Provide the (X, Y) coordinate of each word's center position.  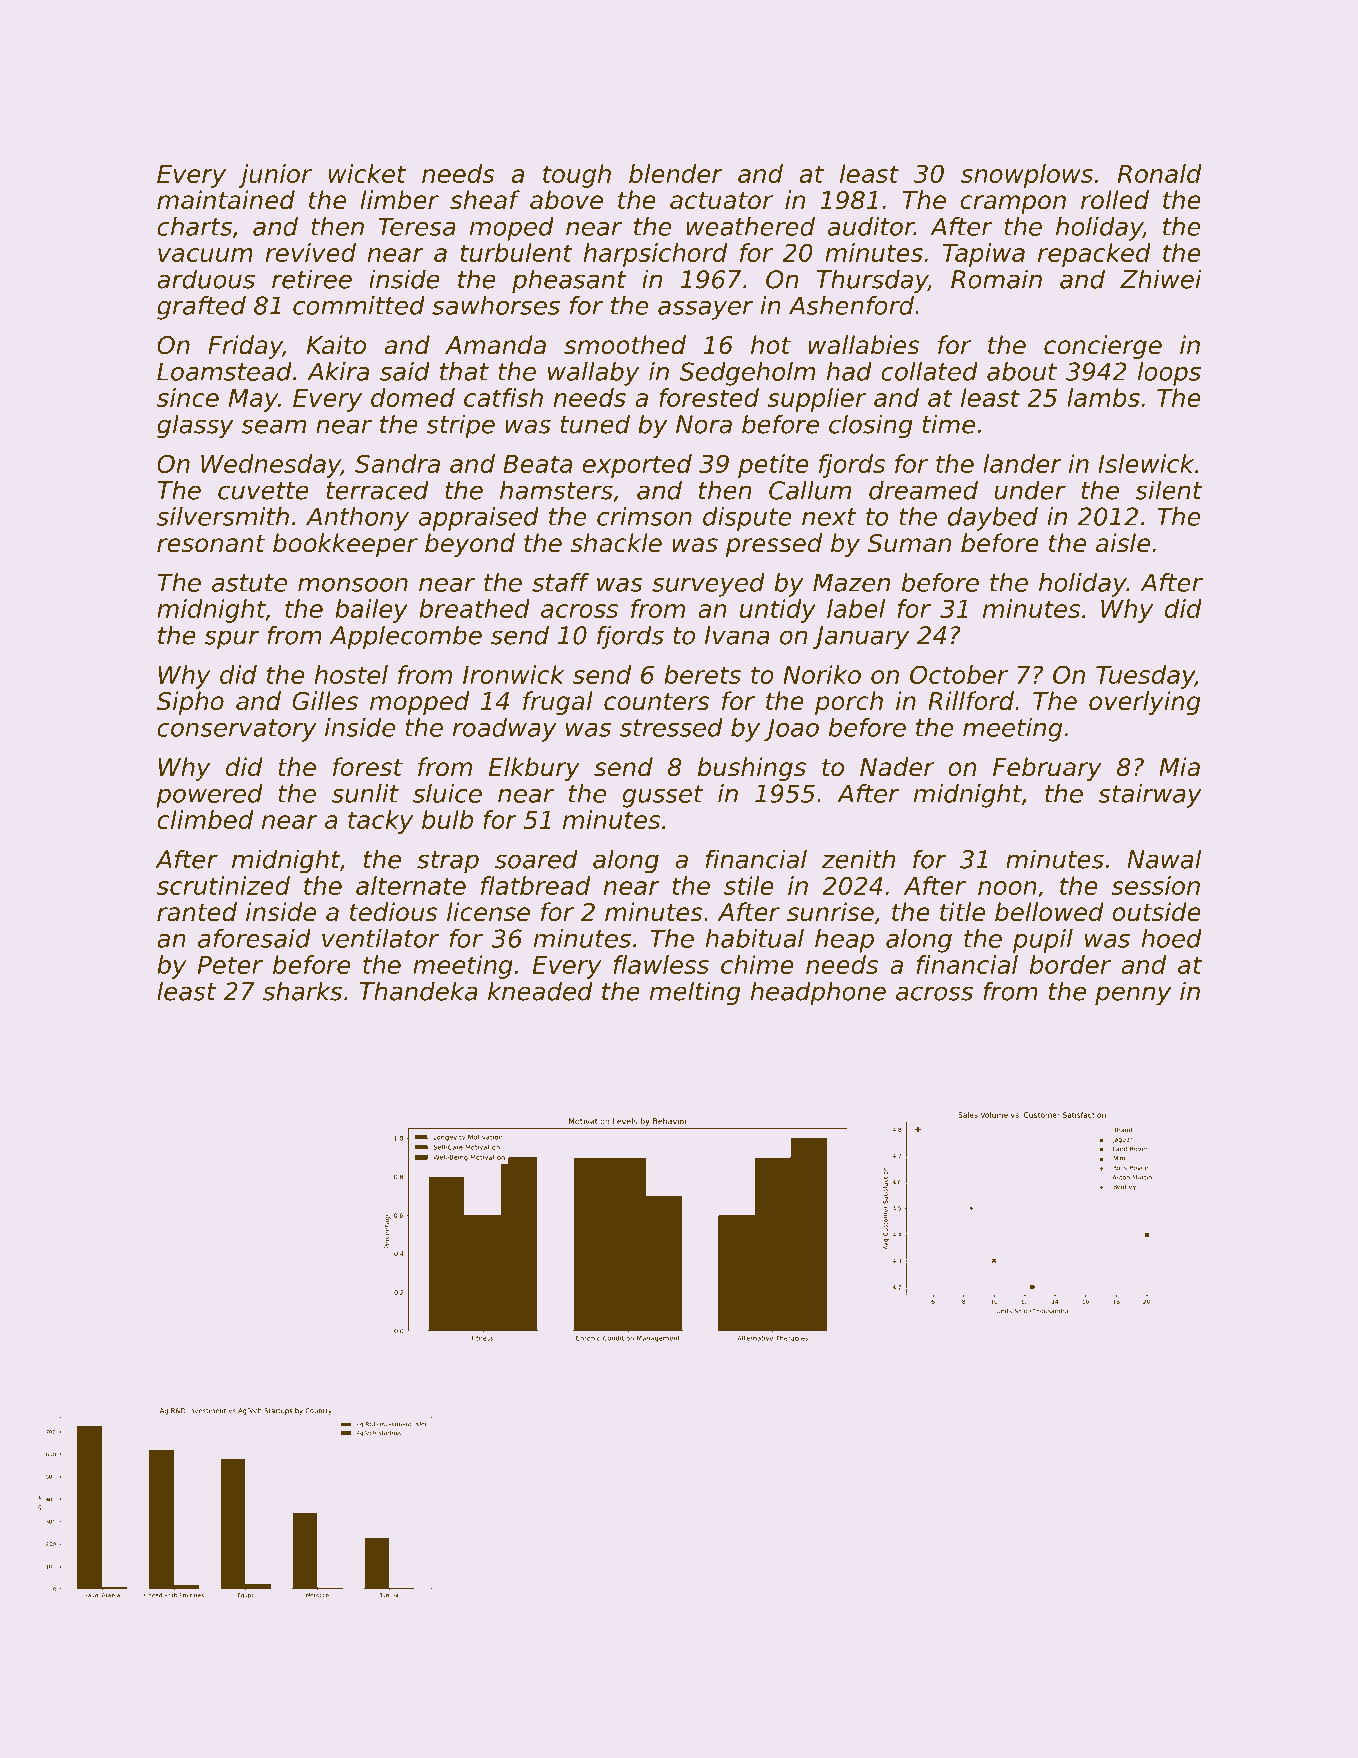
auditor (871, 226)
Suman (909, 543)
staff (561, 582)
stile (749, 885)
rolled (1115, 200)
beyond (470, 545)
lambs (1103, 397)
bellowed (1049, 912)
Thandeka (419, 991)
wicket (367, 173)
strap (448, 862)
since (188, 397)
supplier (816, 400)
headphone (818, 993)
